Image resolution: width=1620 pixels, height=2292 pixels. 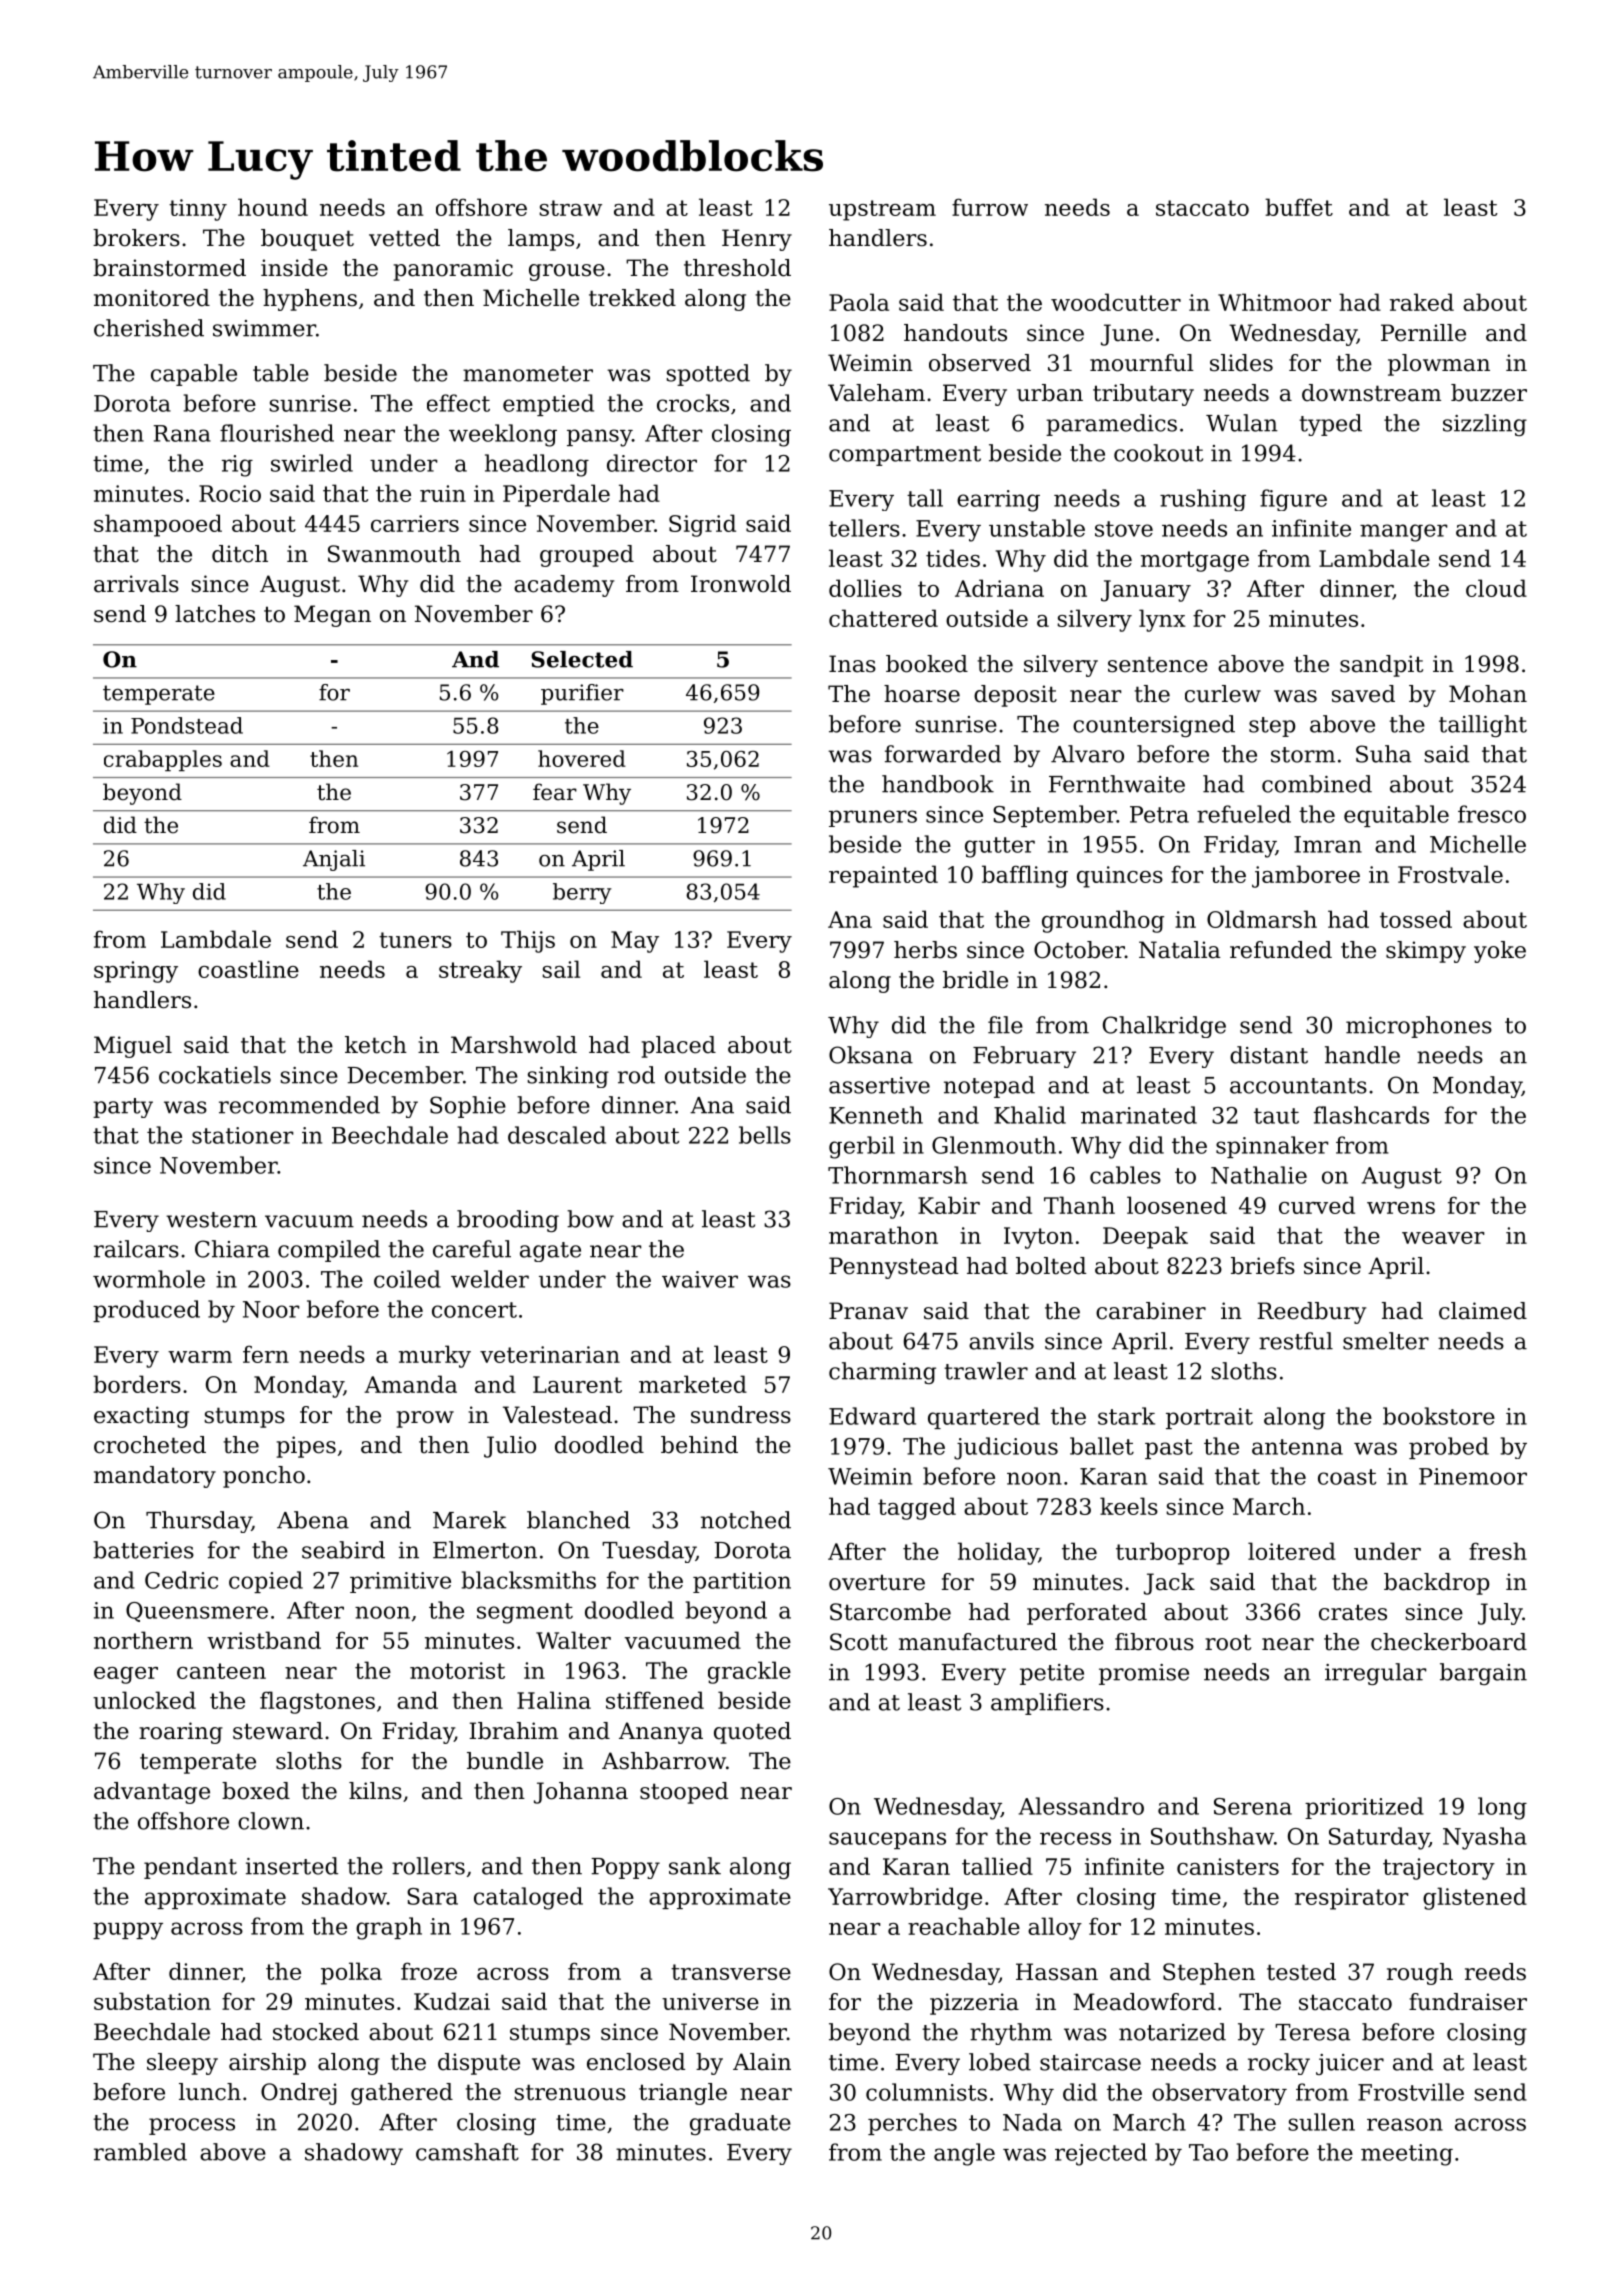 I want to click on rambled, so click(x=140, y=2152).
